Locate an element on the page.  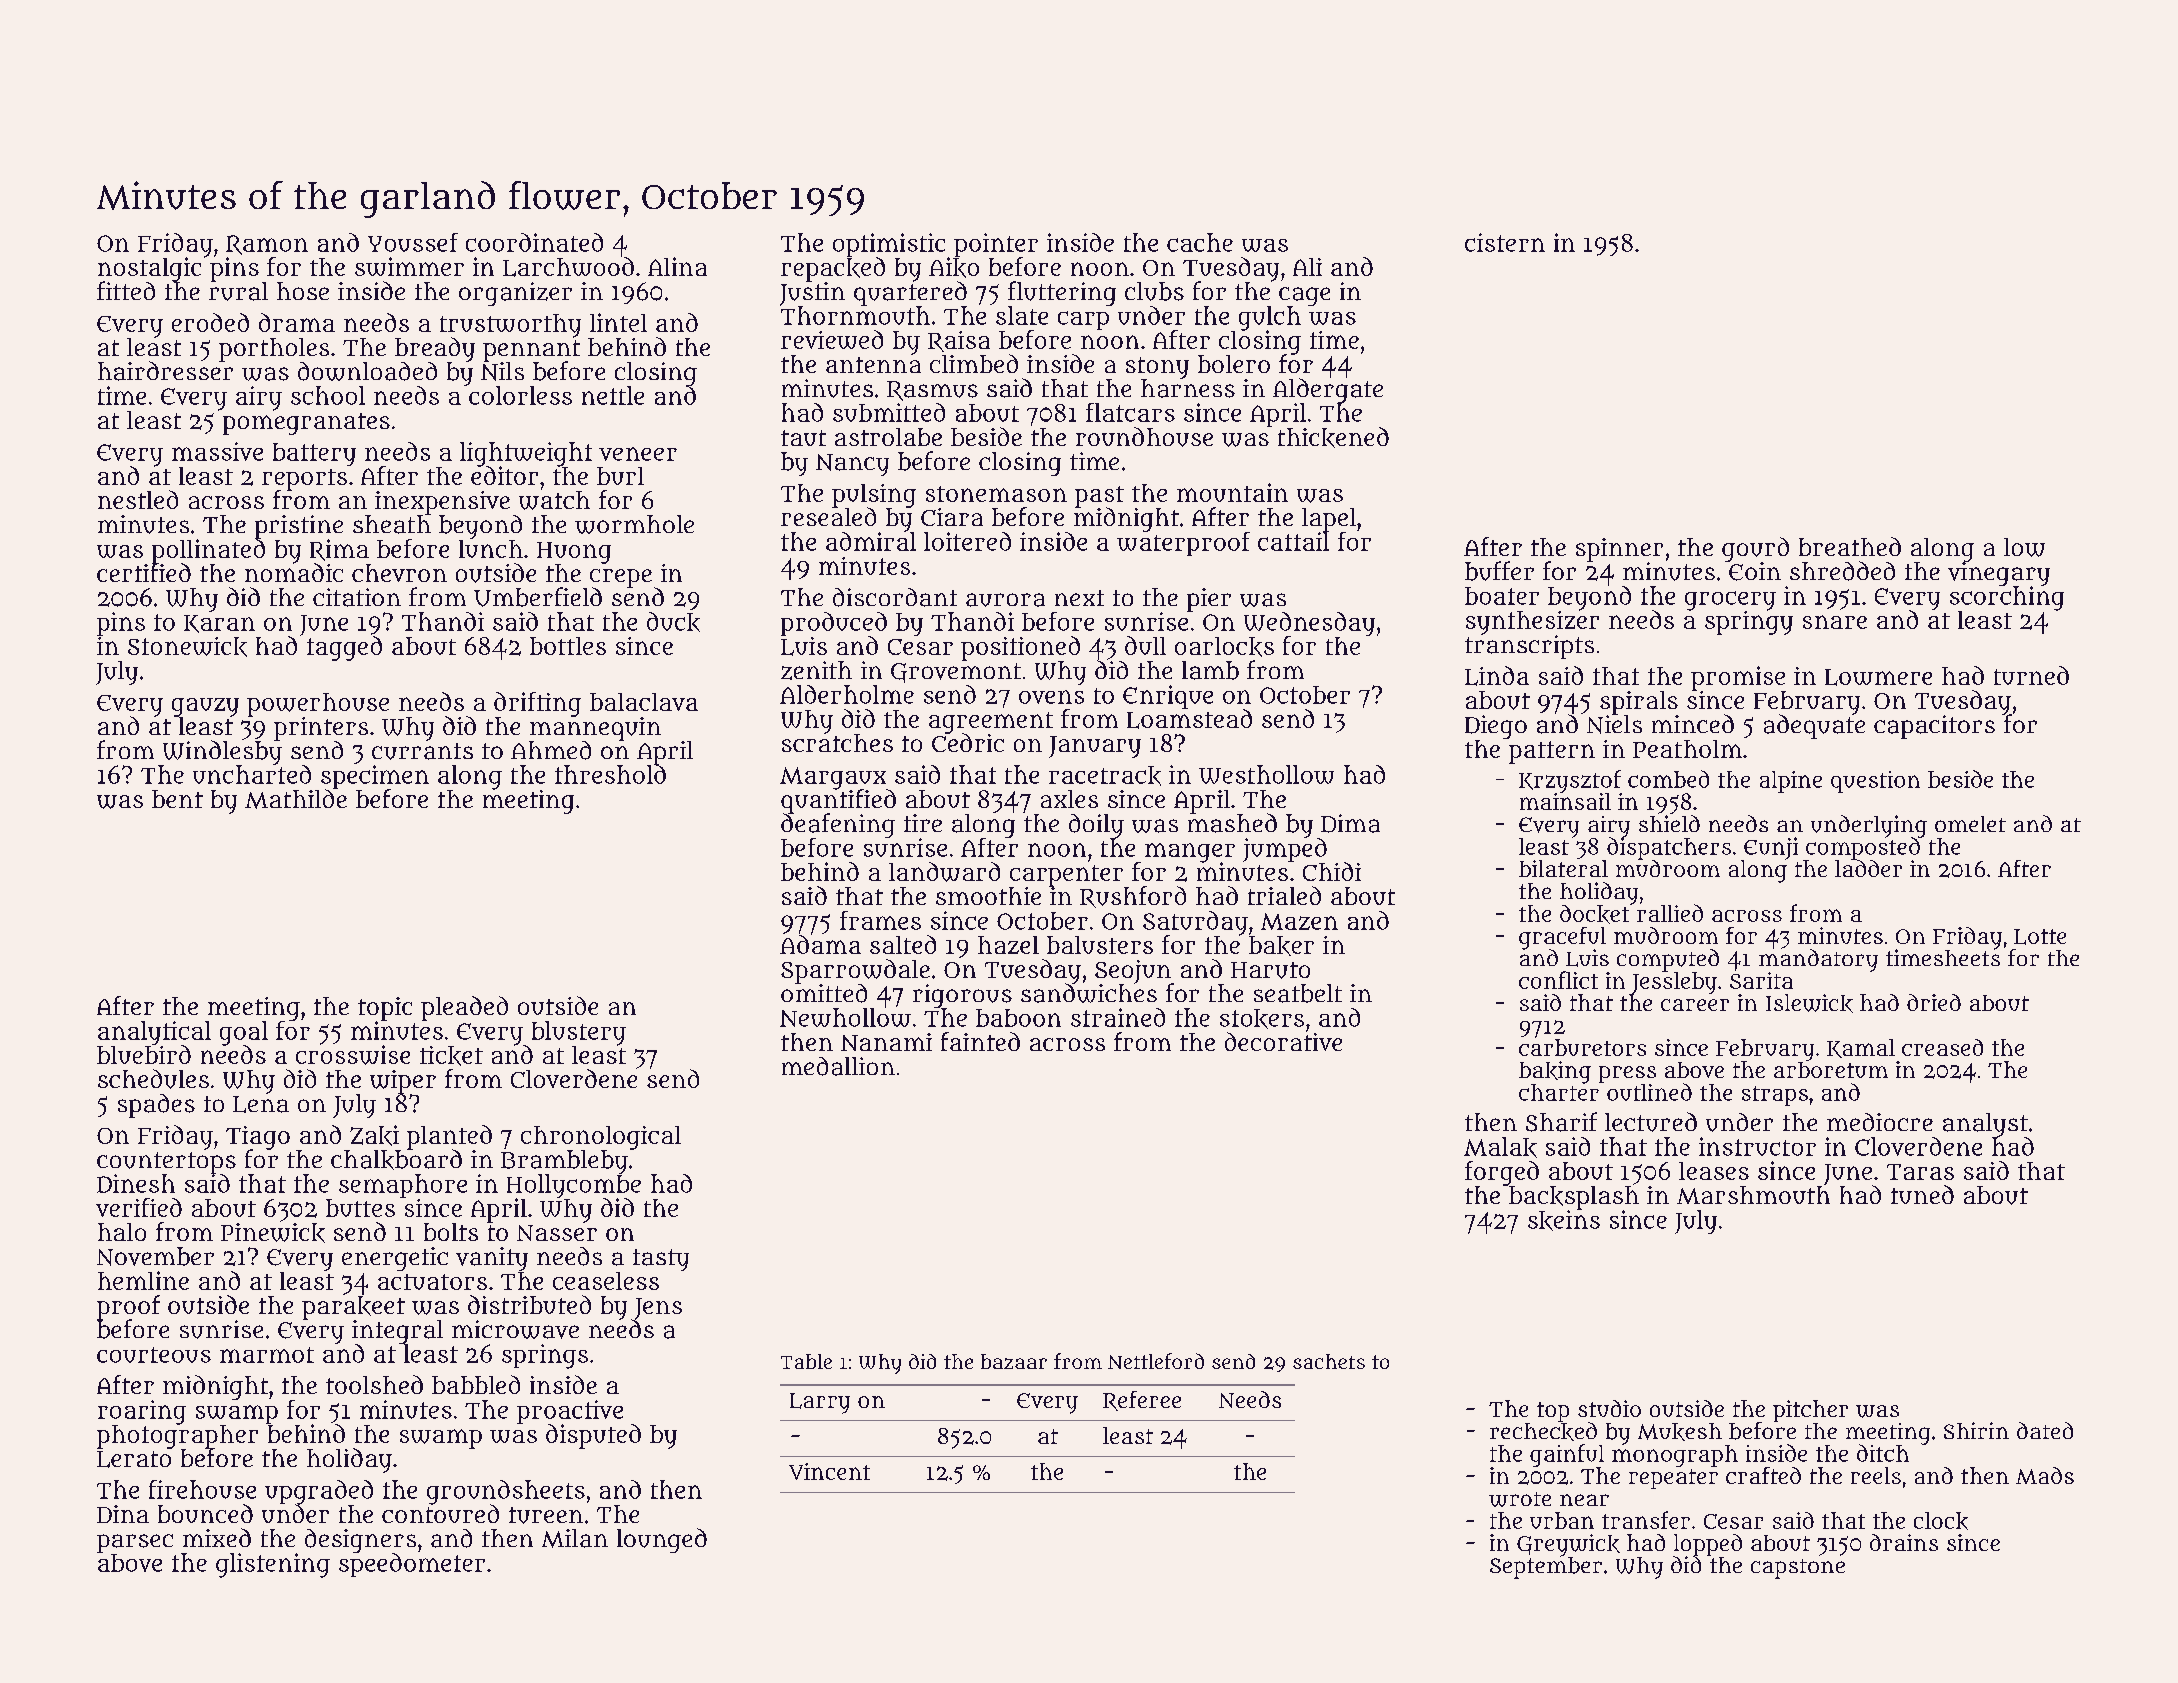
tagged is located at coordinates (344, 648).
